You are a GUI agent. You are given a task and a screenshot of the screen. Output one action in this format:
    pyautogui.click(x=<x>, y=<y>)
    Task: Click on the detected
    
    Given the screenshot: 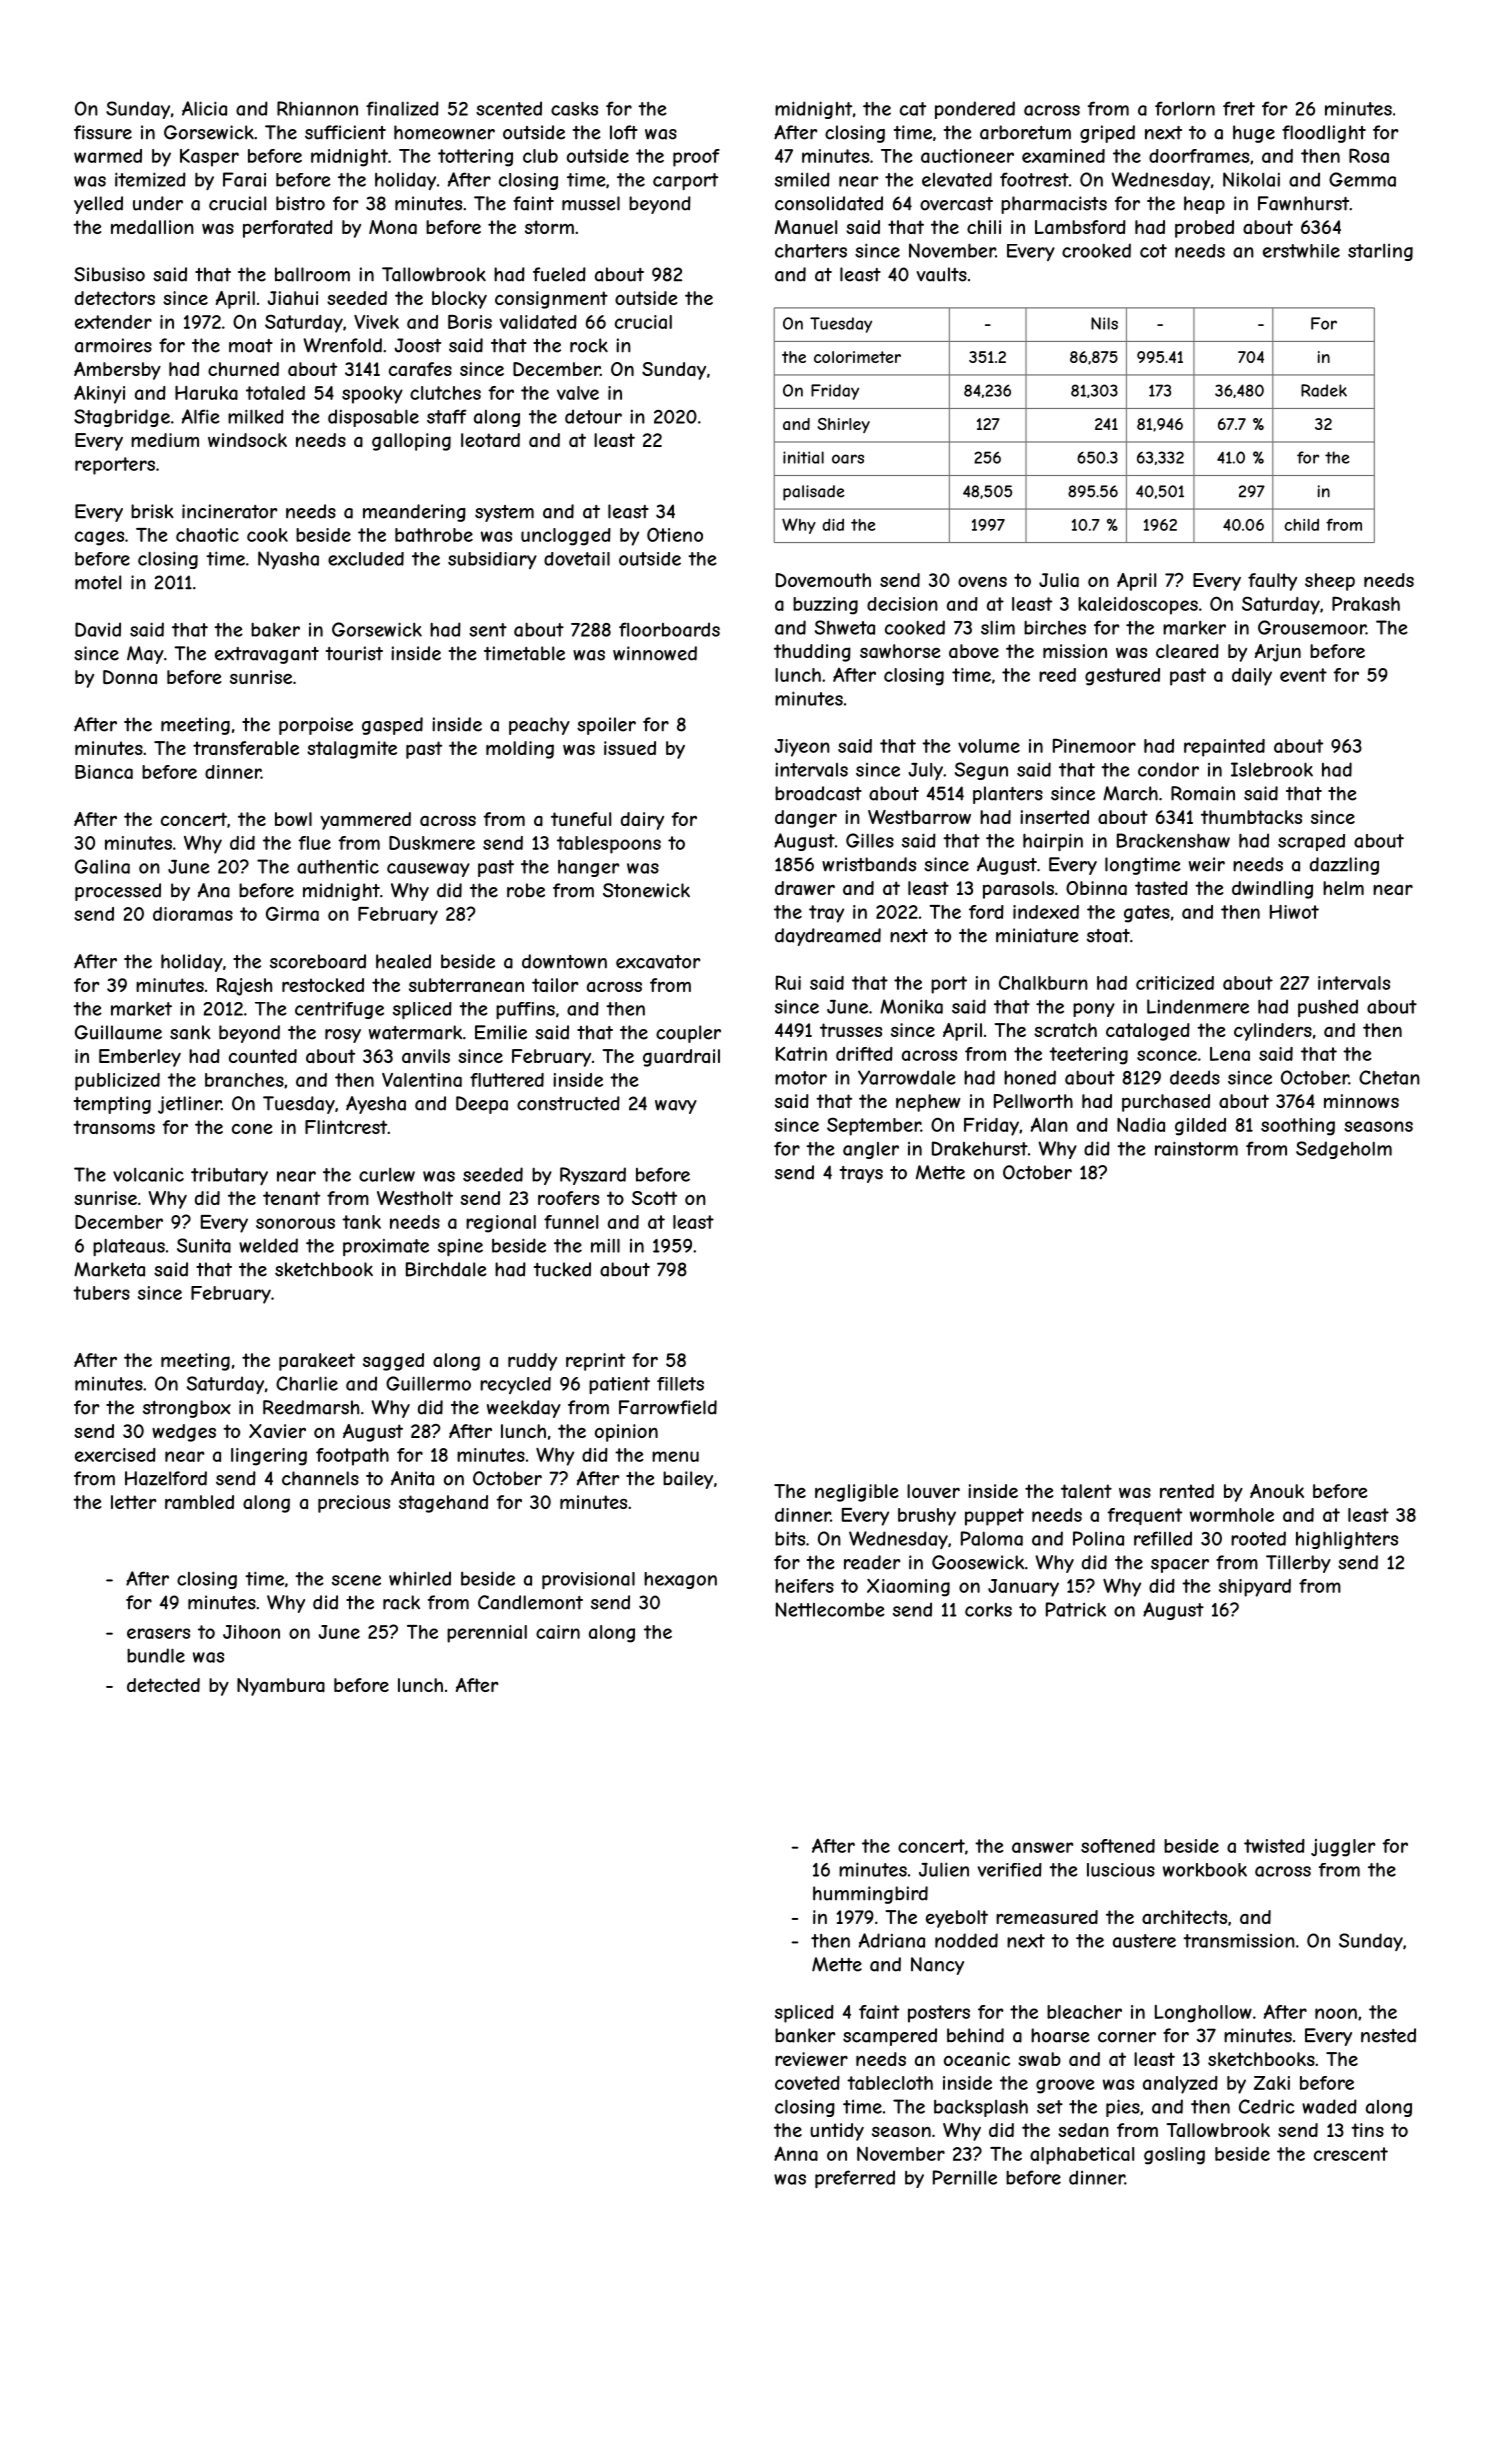 What is the action you would take?
    pyautogui.click(x=163, y=1685)
